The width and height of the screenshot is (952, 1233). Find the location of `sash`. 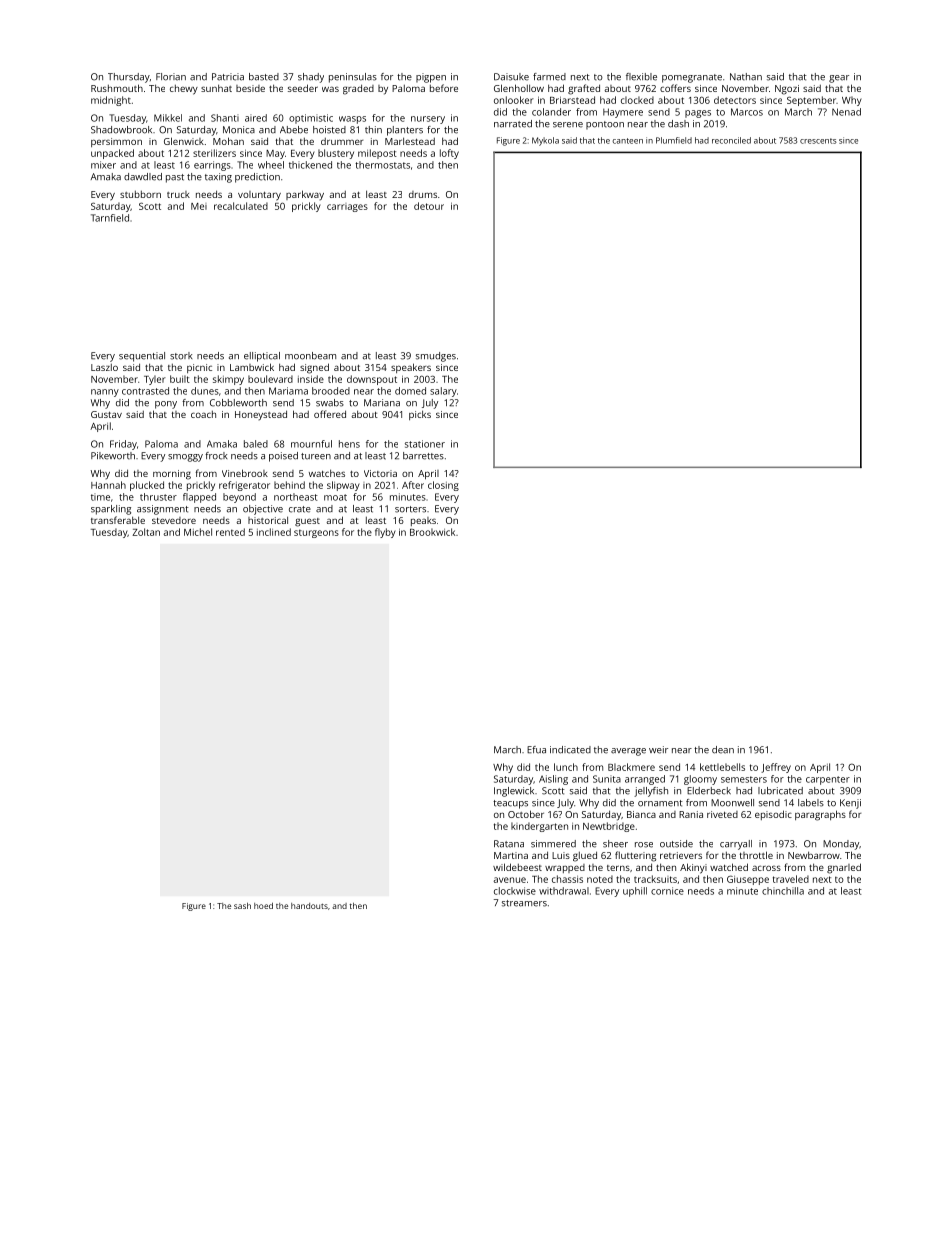

sash is located at coordinates (242, 906).
